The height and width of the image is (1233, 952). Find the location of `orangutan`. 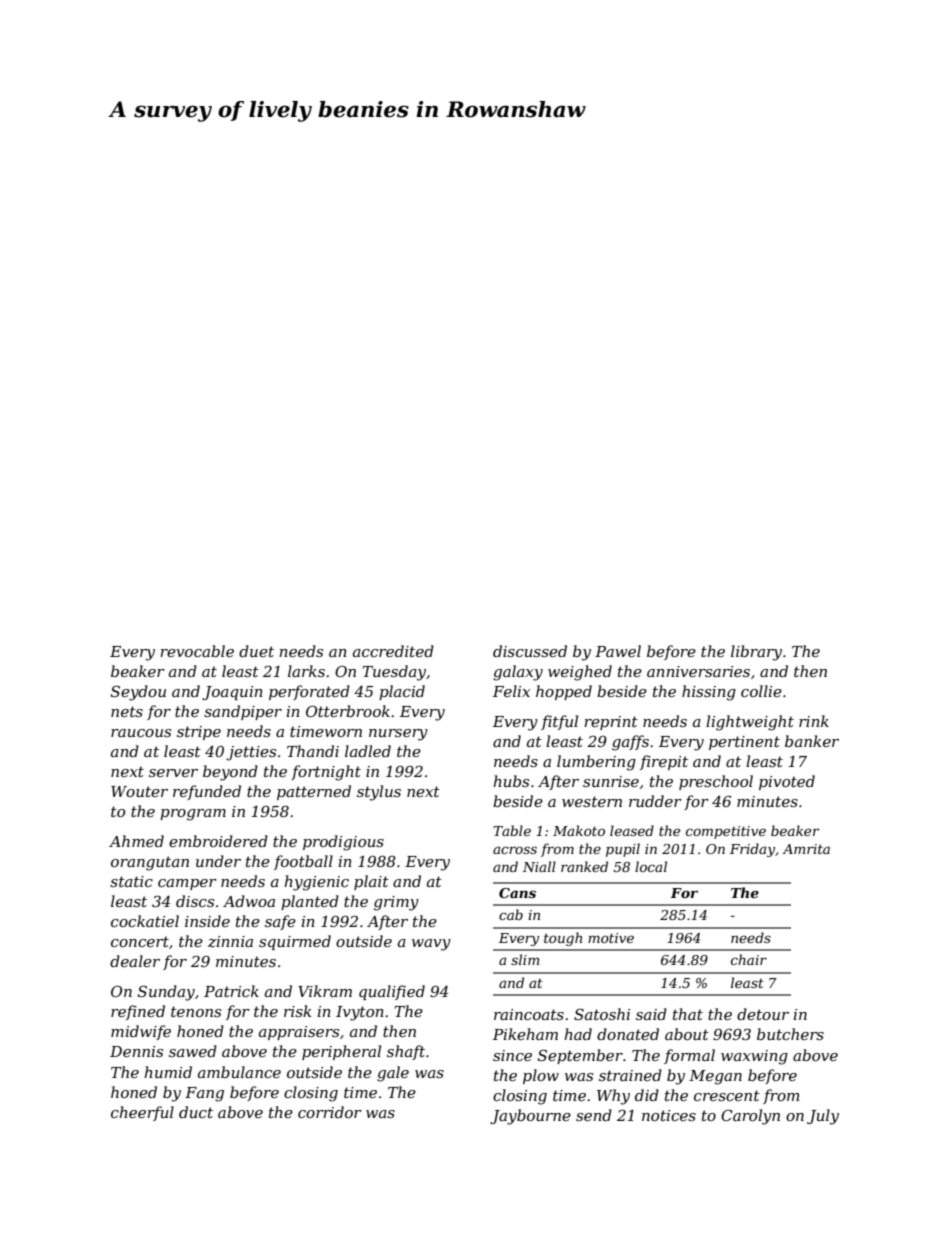

orangutan is located at coordinates (150, 863).
